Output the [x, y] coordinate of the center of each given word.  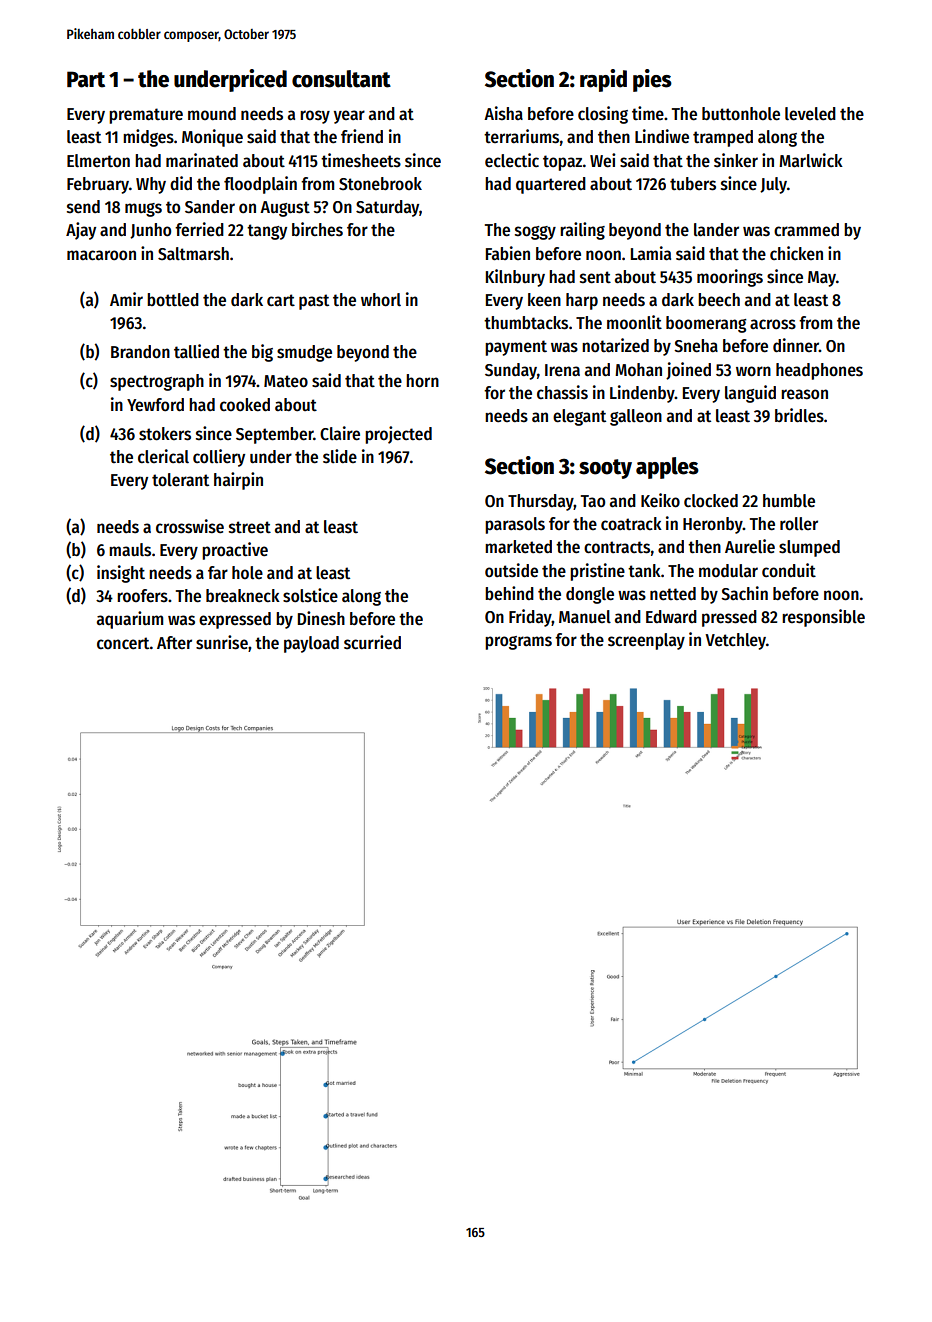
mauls [130, 550]
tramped [723, 138]
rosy [315, 117]
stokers [165, 434]
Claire [340, 433]
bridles [799, 415]
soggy [535, 233]
